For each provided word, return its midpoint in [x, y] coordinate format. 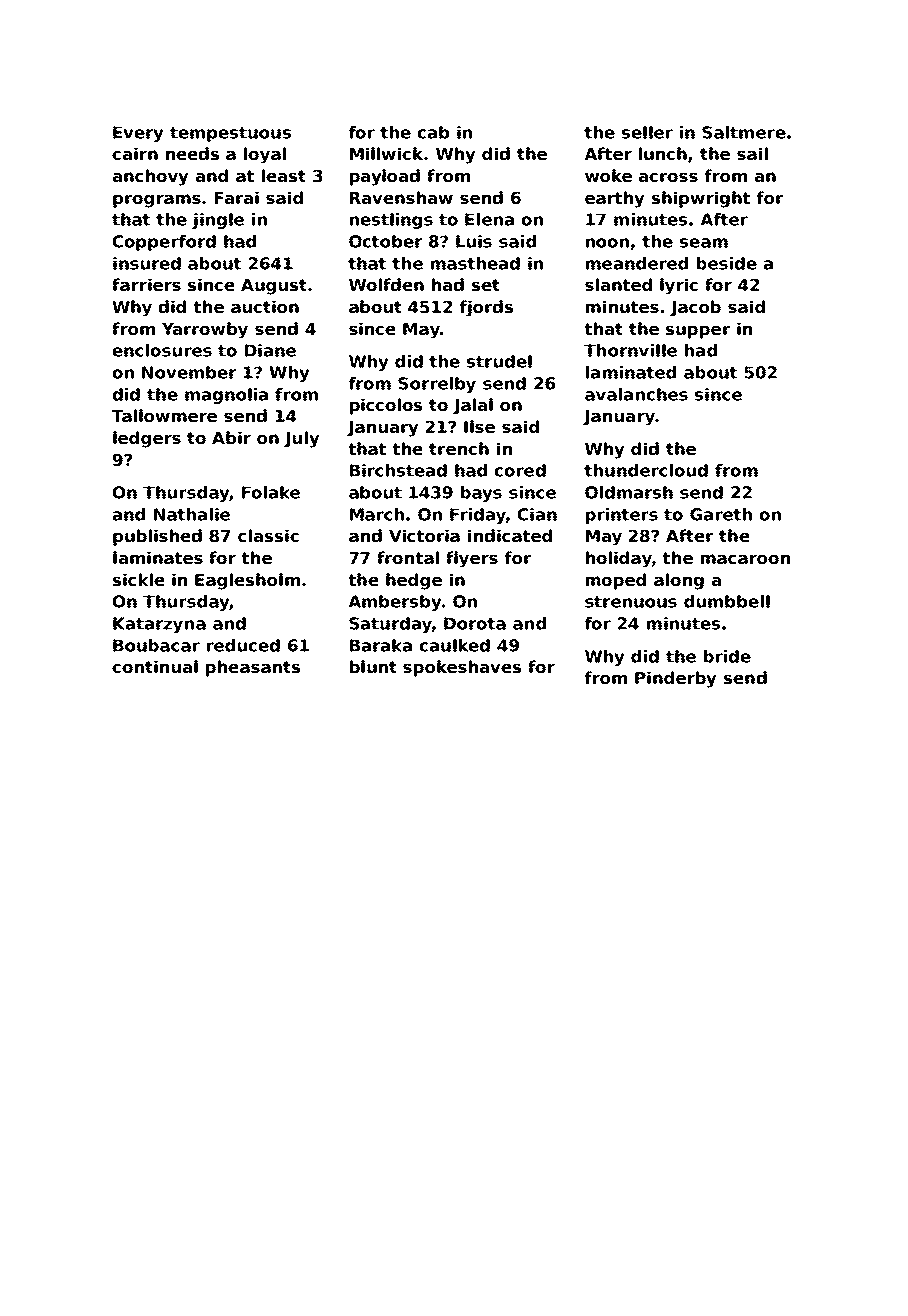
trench [459, 449]
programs [157, 201]
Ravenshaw [401, 198]
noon [607, 243]
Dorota [475, 623]
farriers [146, 285]
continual [155, 667]
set [486, 285]
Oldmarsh [629, 492]
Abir [231, 438]
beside [727, 263]
